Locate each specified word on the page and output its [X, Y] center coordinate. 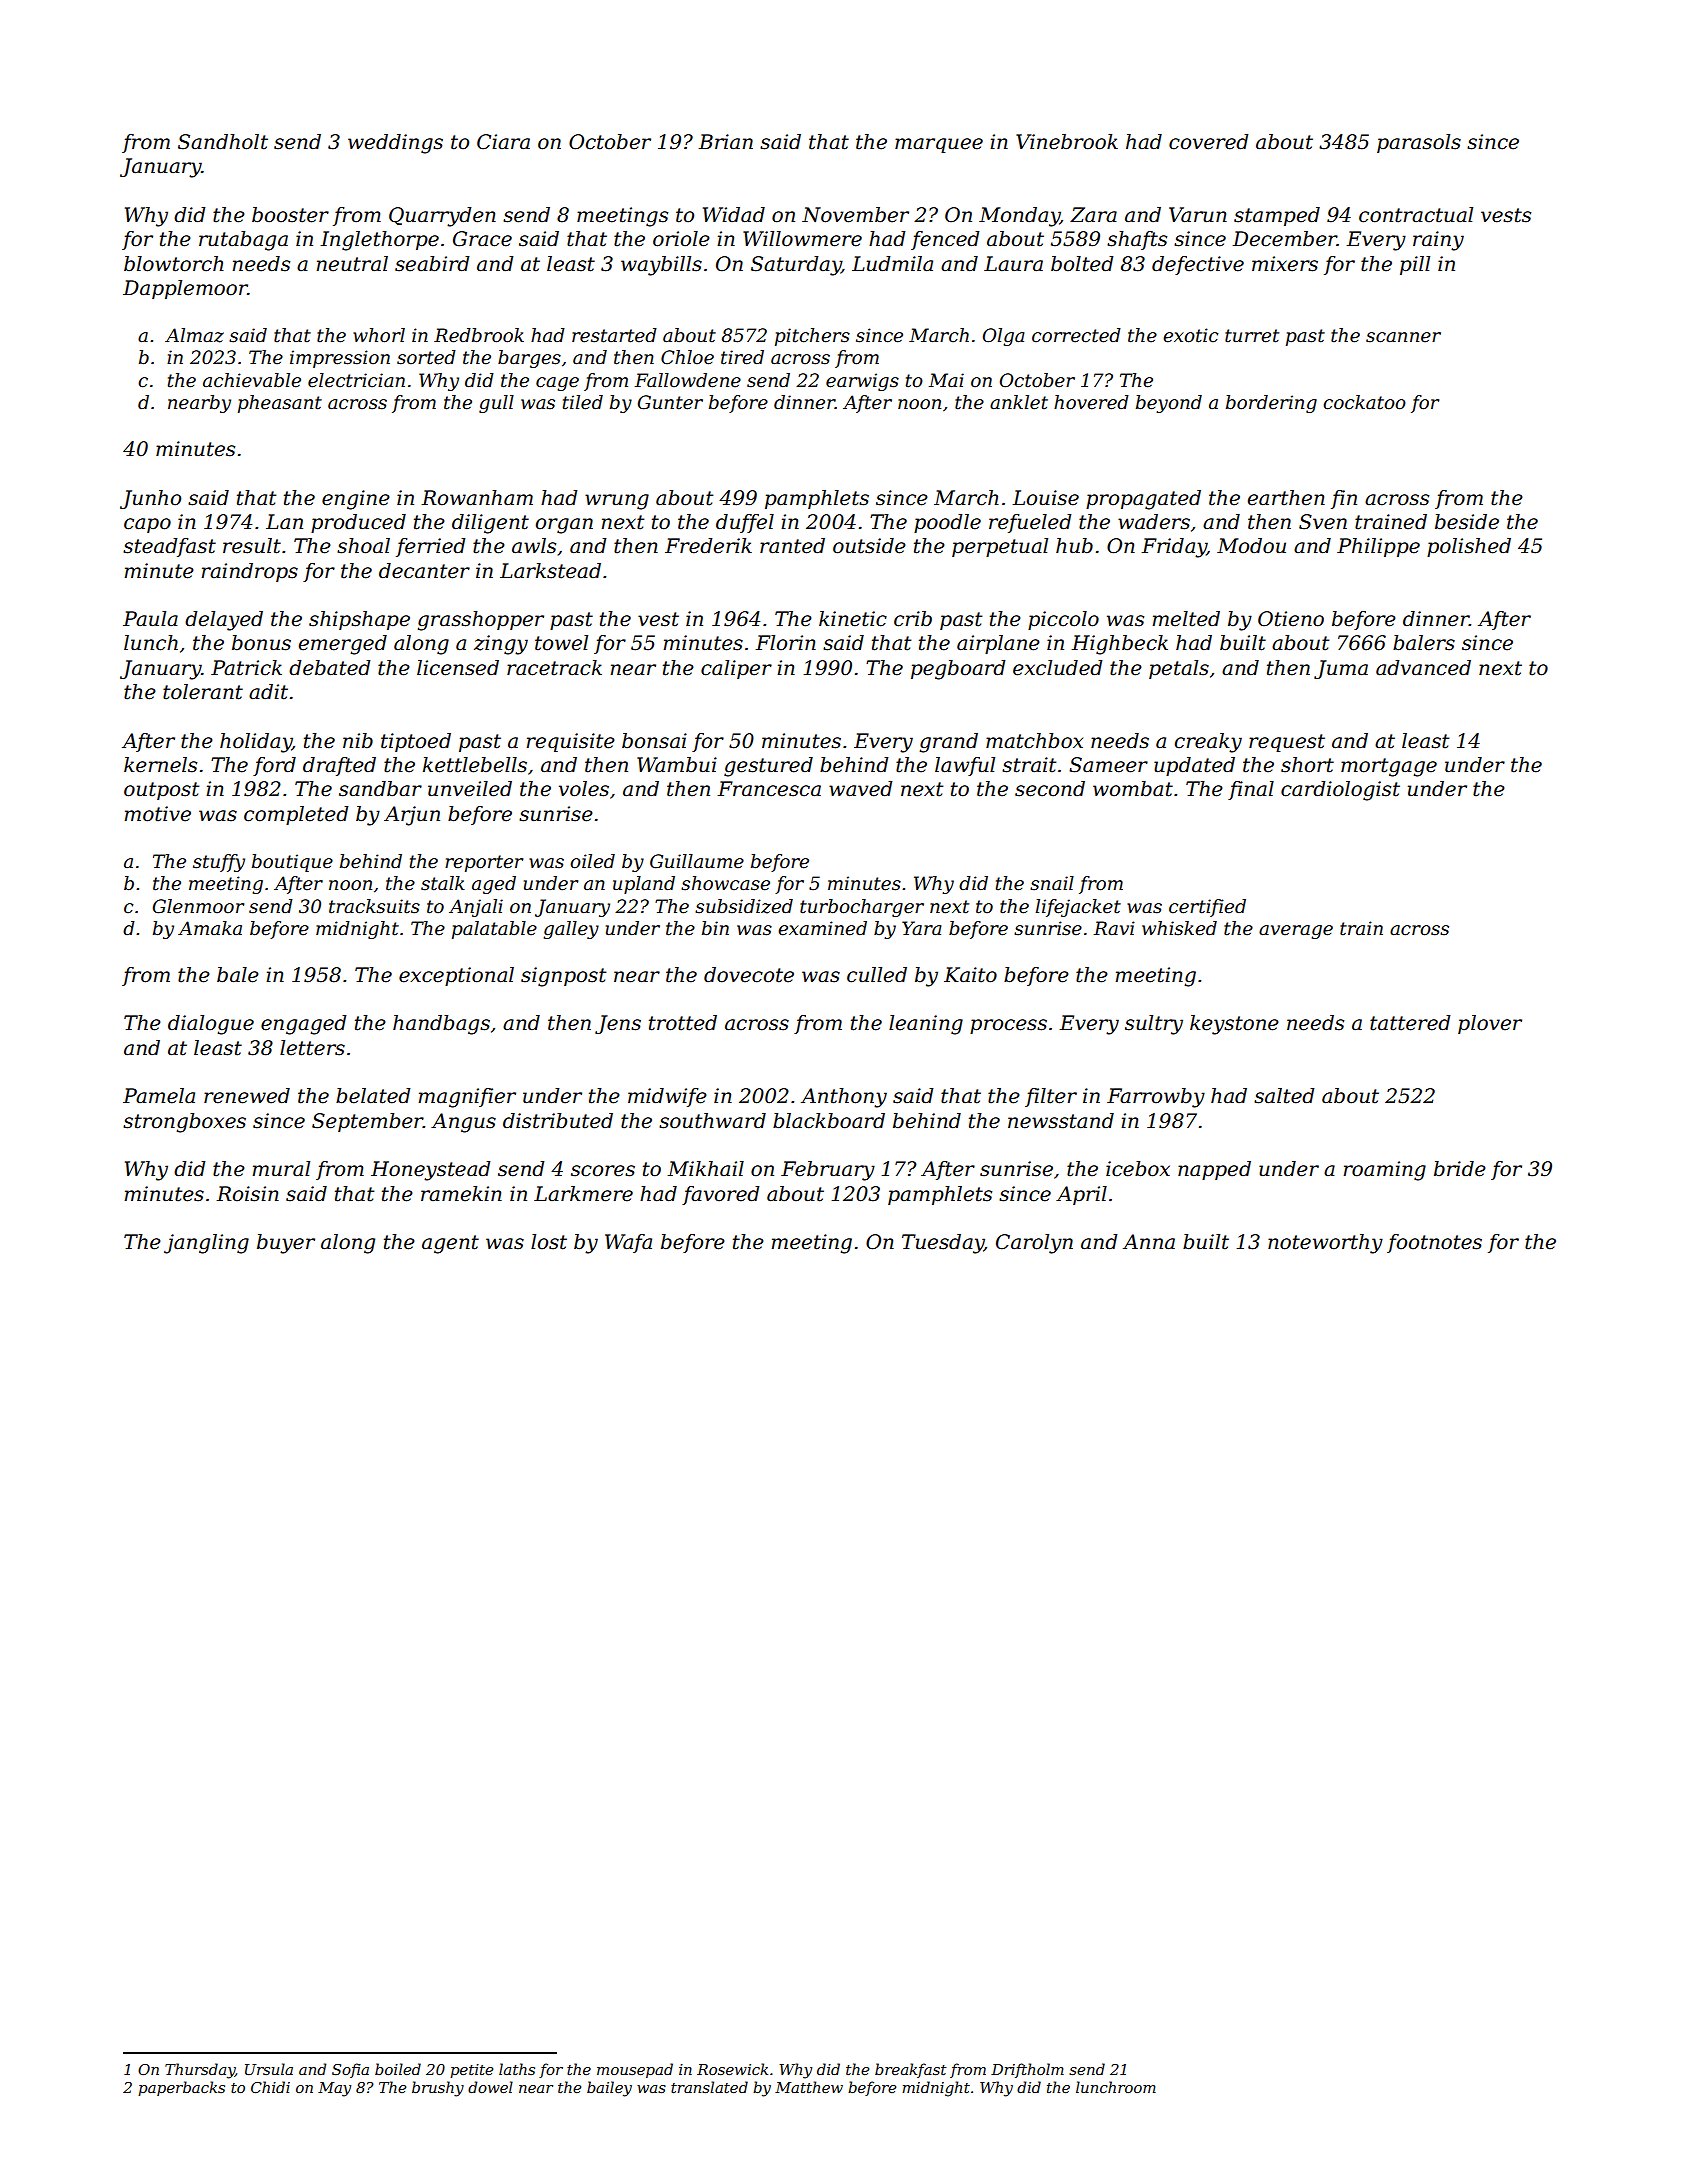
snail [1052, 883]
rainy [1438, 241]
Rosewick [732, 2069]
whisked [1179, 928]
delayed [224, 621]
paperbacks [181, 2088]
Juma [1341, 669]
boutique [292, 863]
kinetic [853, 619]
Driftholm [1027, 2070]
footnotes [1434, 1243]
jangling [206, 1244]
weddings [395, 144]
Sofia [350, 2070]
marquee [939, 145]
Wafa [628, 1243]
